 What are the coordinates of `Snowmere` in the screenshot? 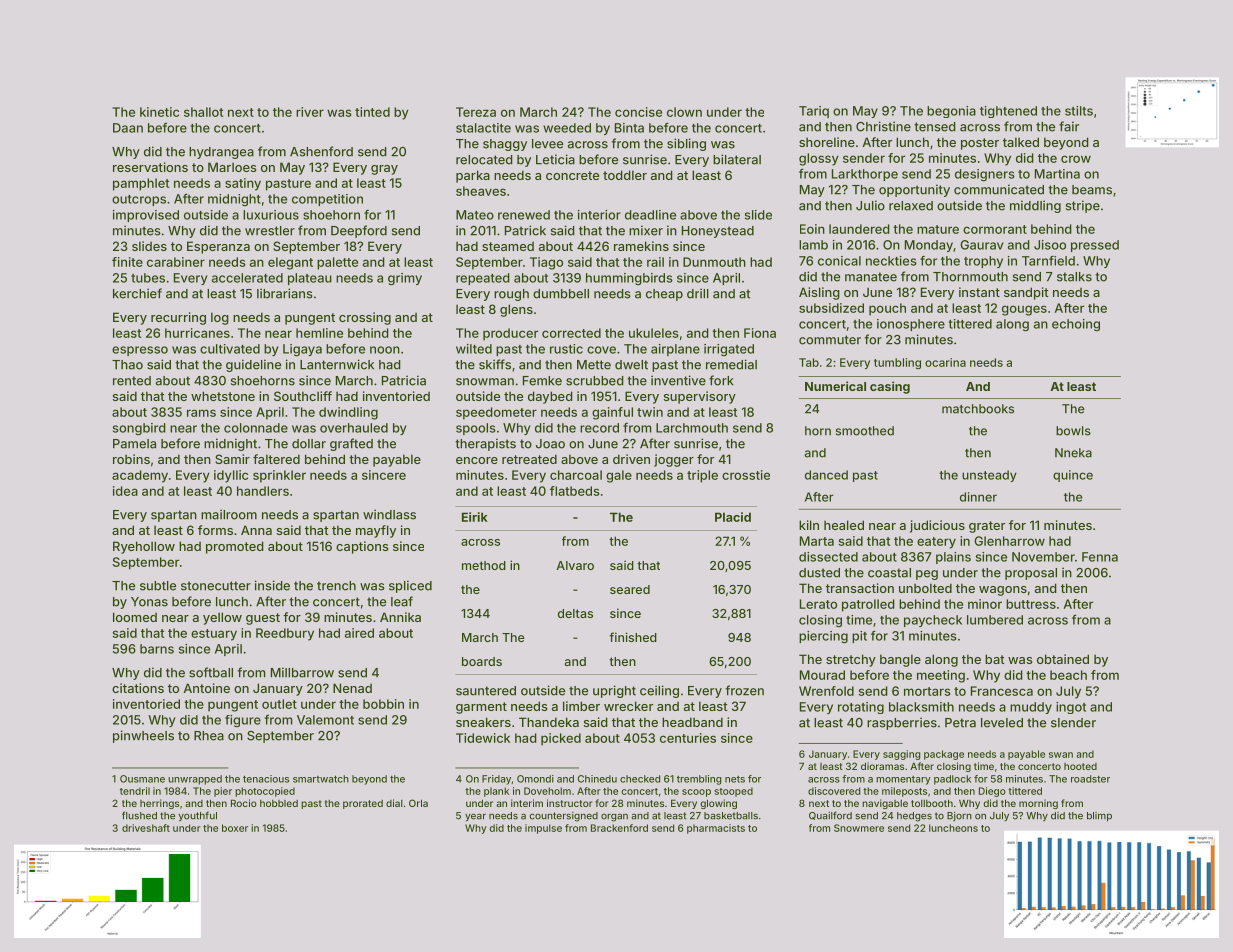 It's located at (859, 828).
